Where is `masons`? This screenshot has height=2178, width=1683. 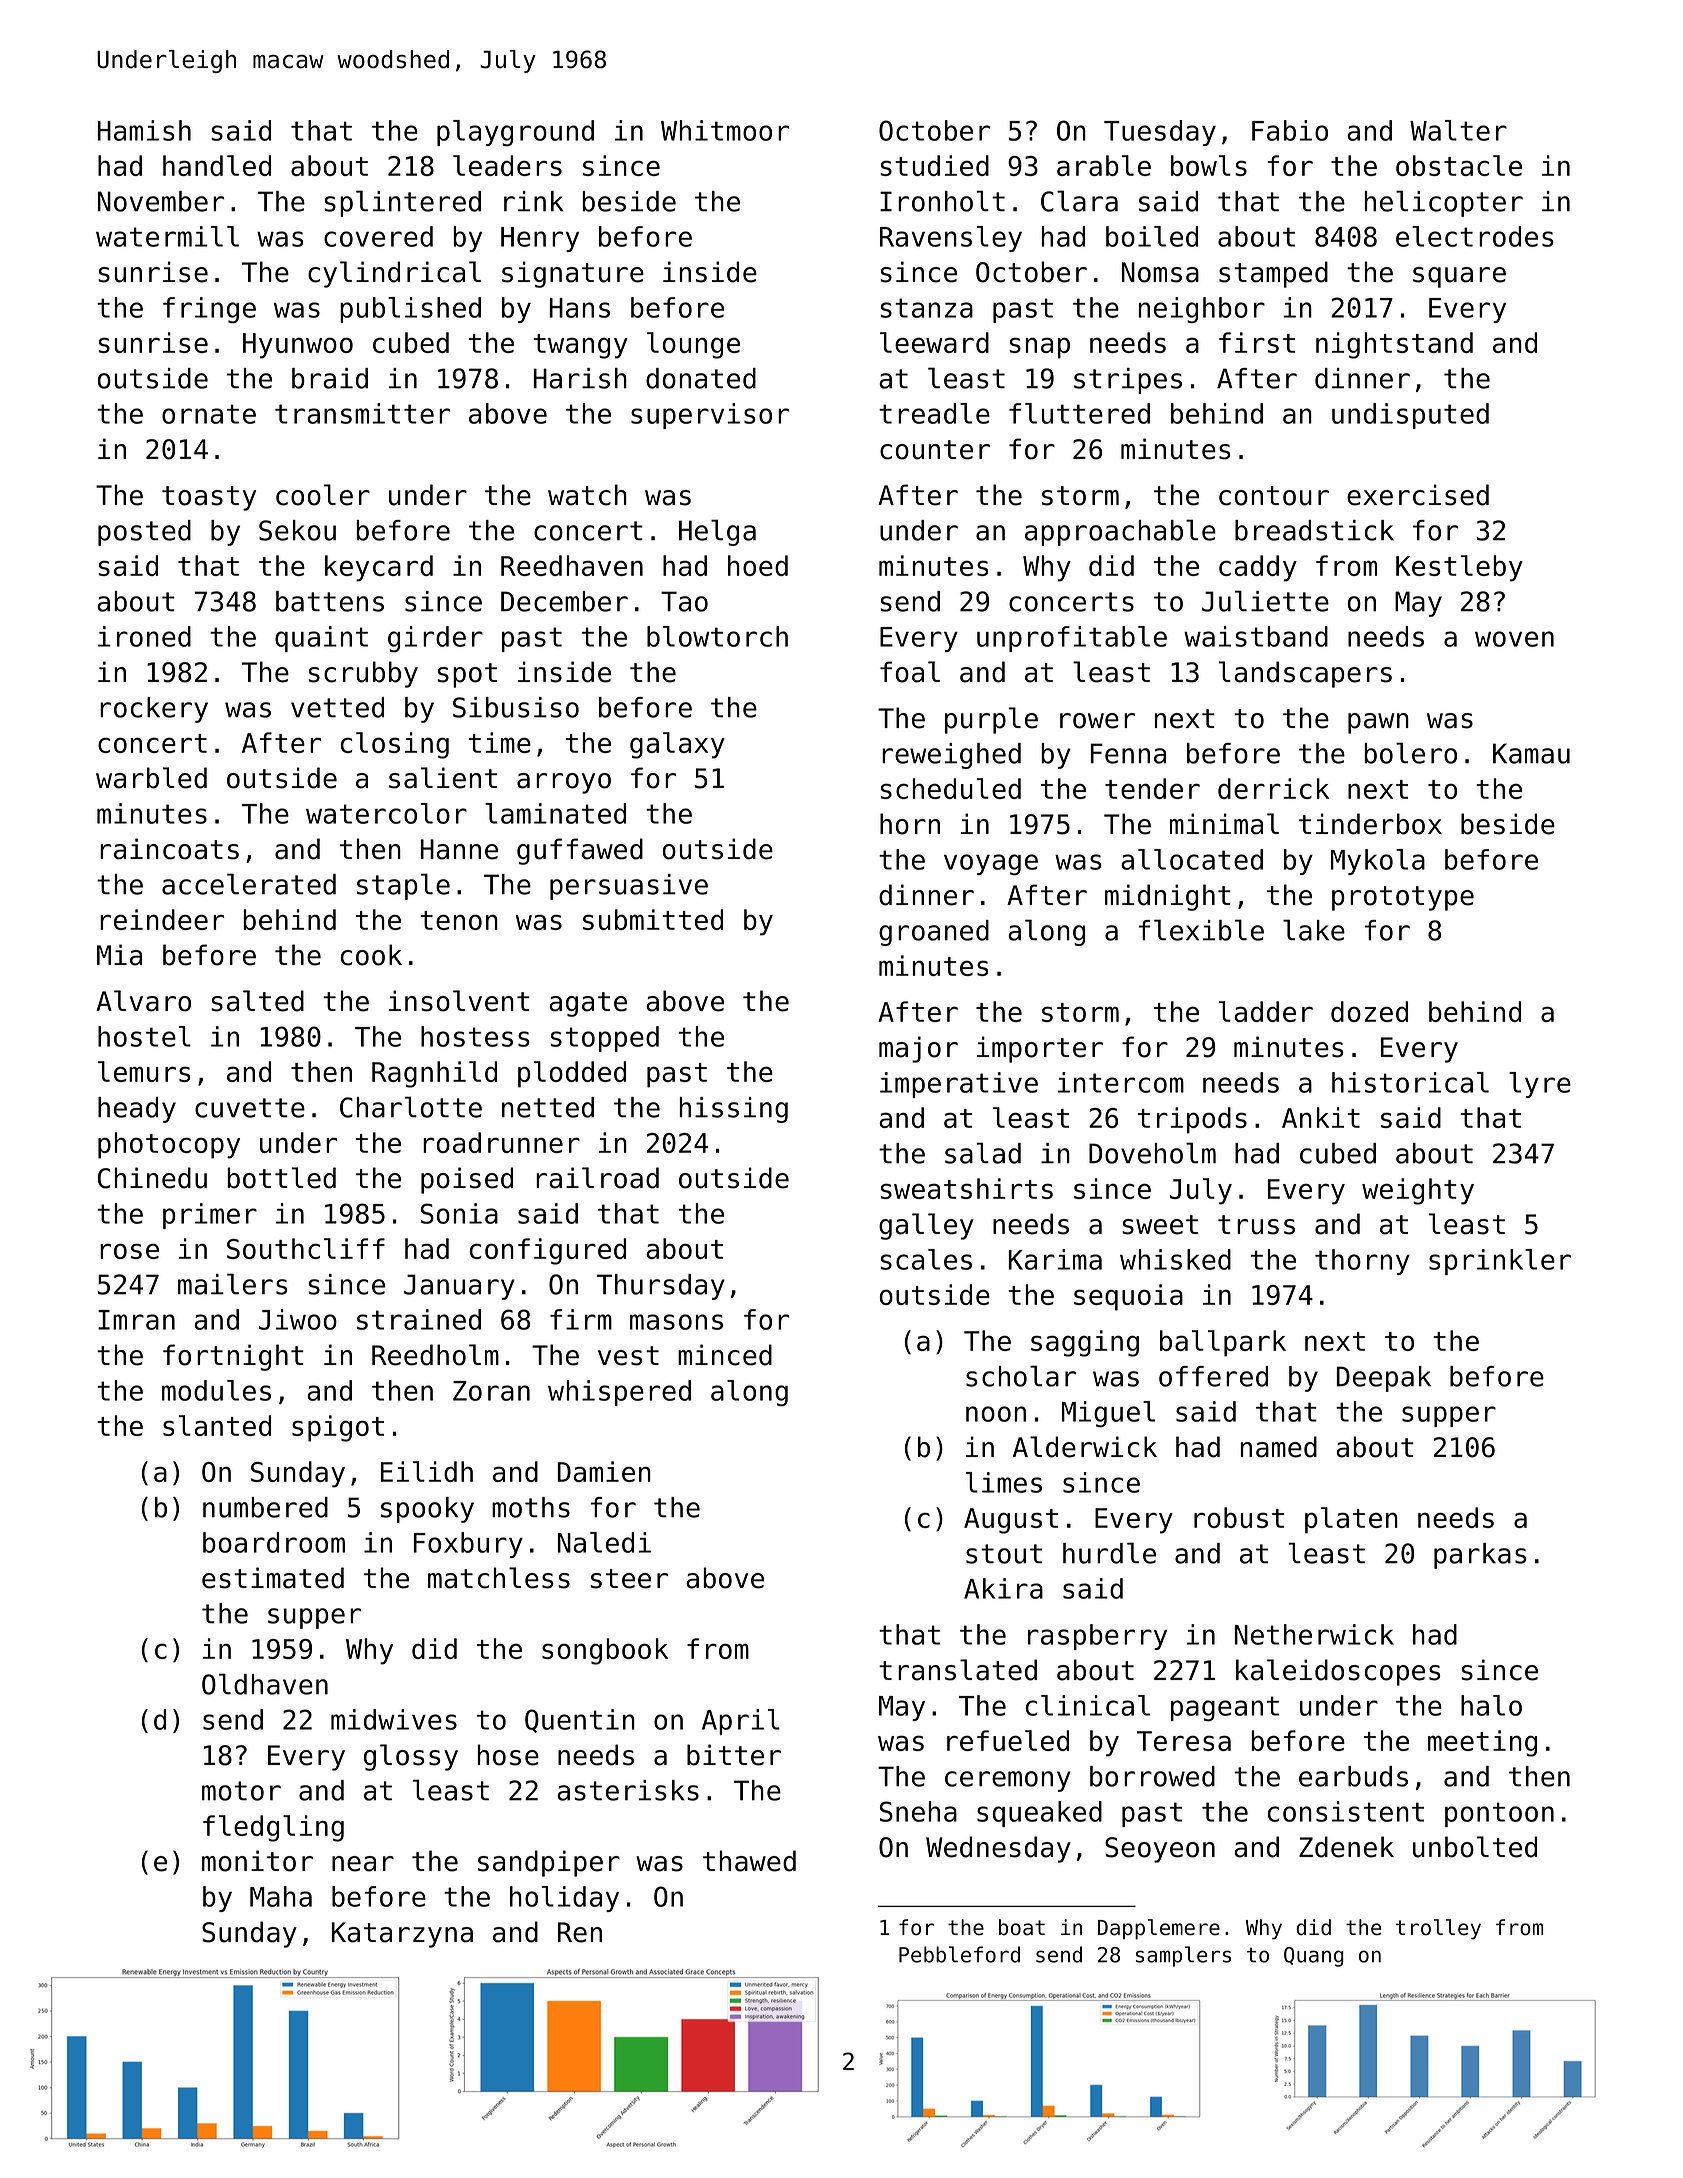
masons is located at coordinates (676, 1322).
